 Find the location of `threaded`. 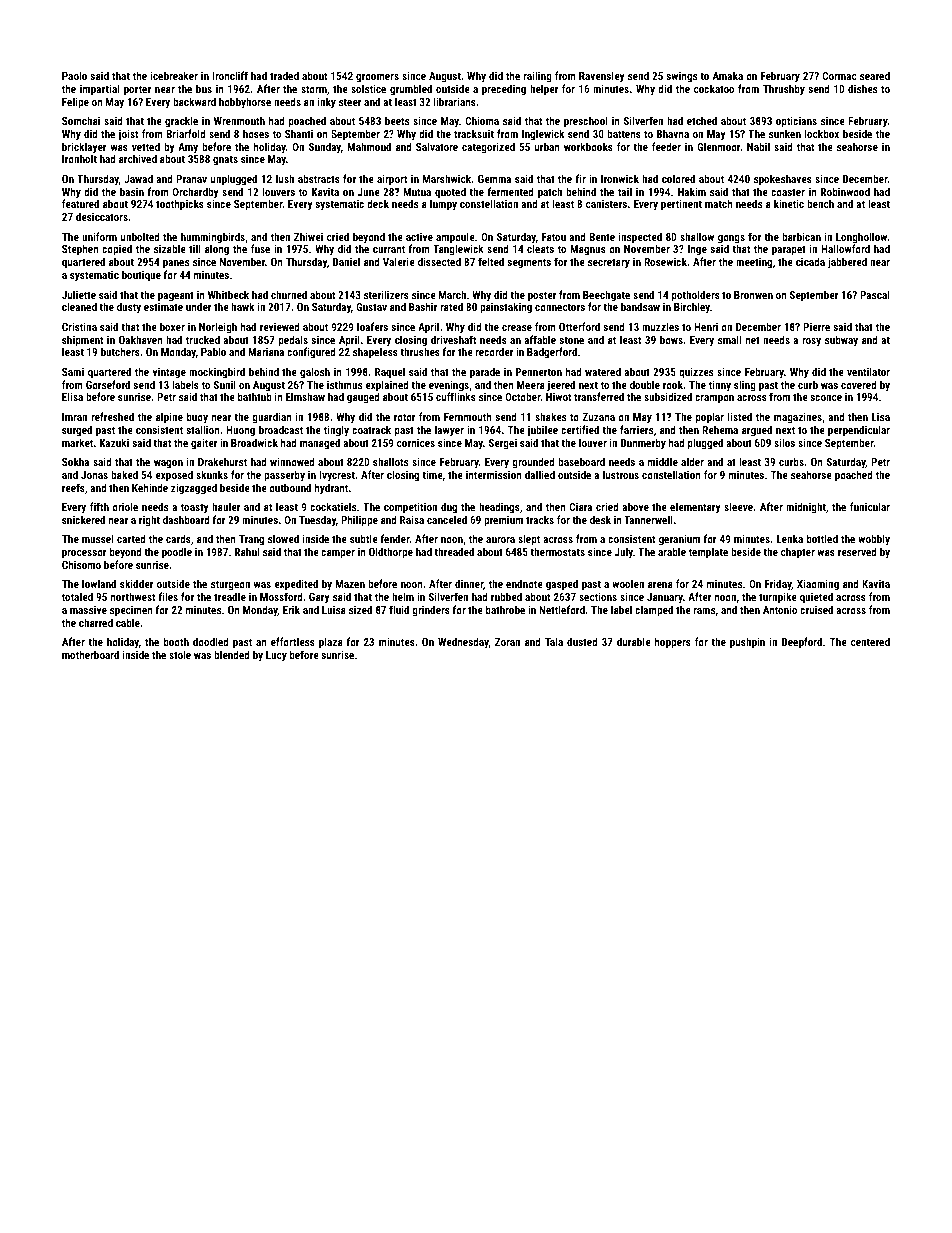

threaded is located at coordinates (454, 551).
